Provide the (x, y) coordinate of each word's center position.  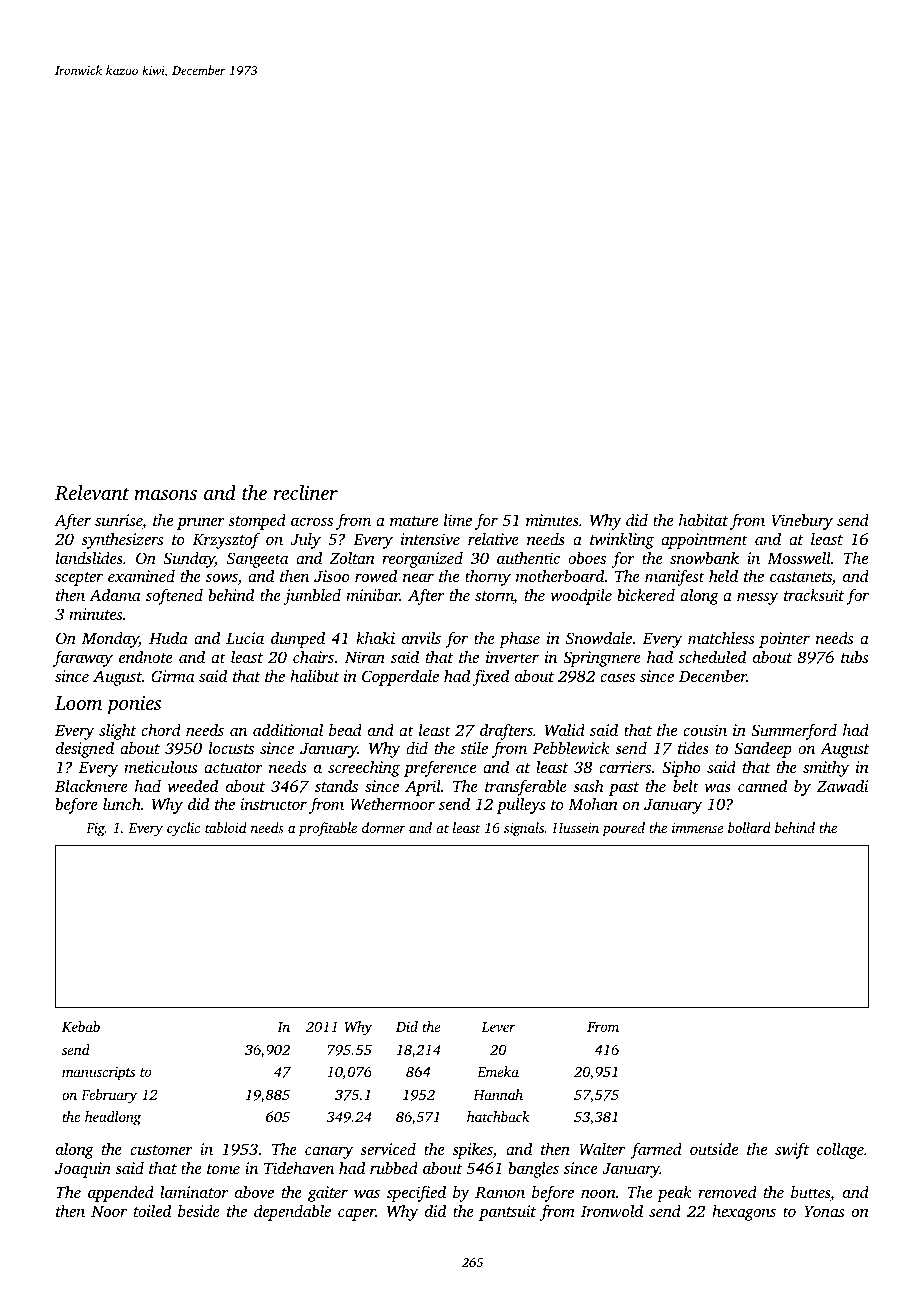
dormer (384, 827)
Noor (109, 1211)
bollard (749, 827)
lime (458, 520)
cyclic (183, 829)
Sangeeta (257, 560)
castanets (801, 577)
